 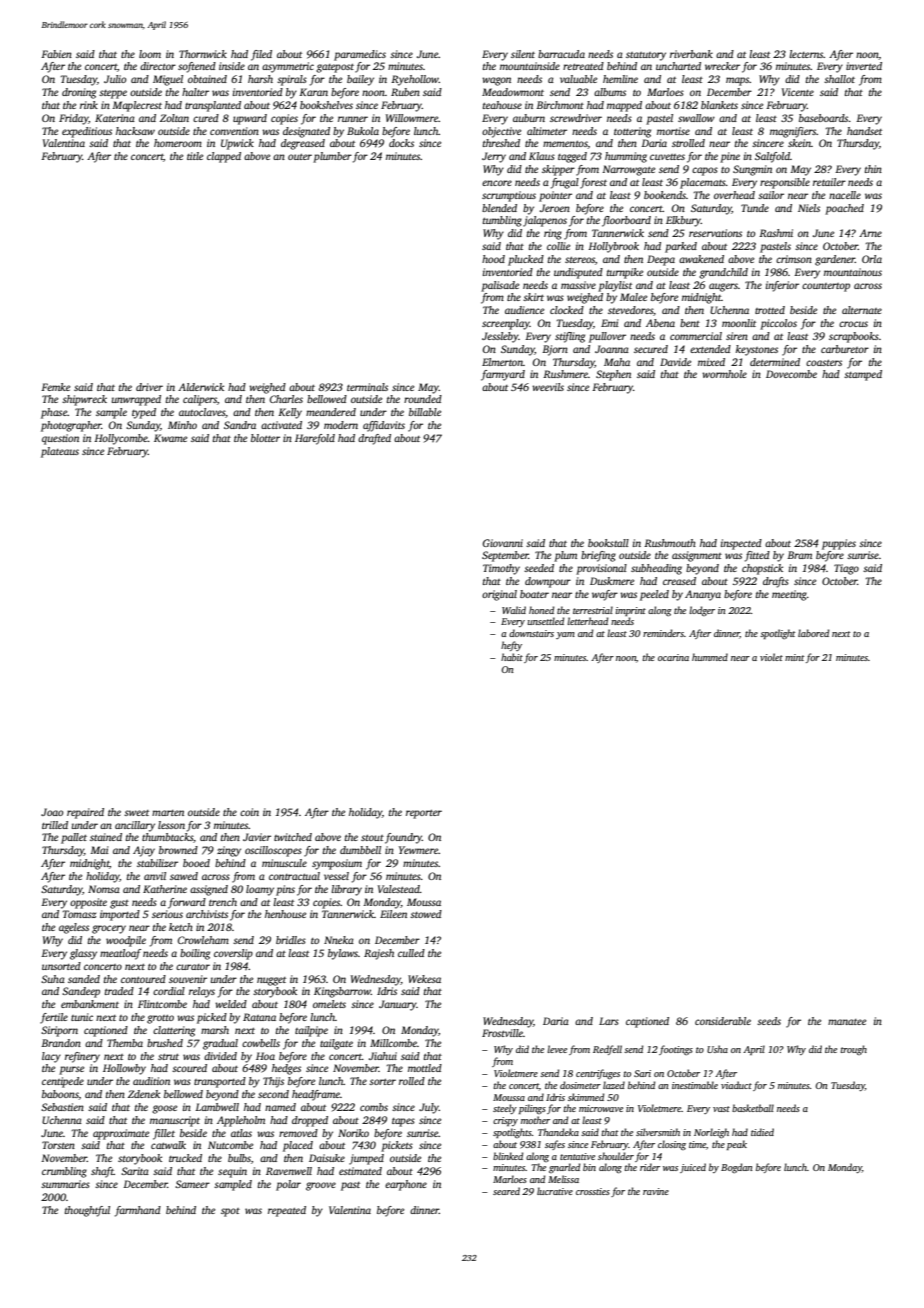 I want to click on puppies, so click(x=839, y=544).
